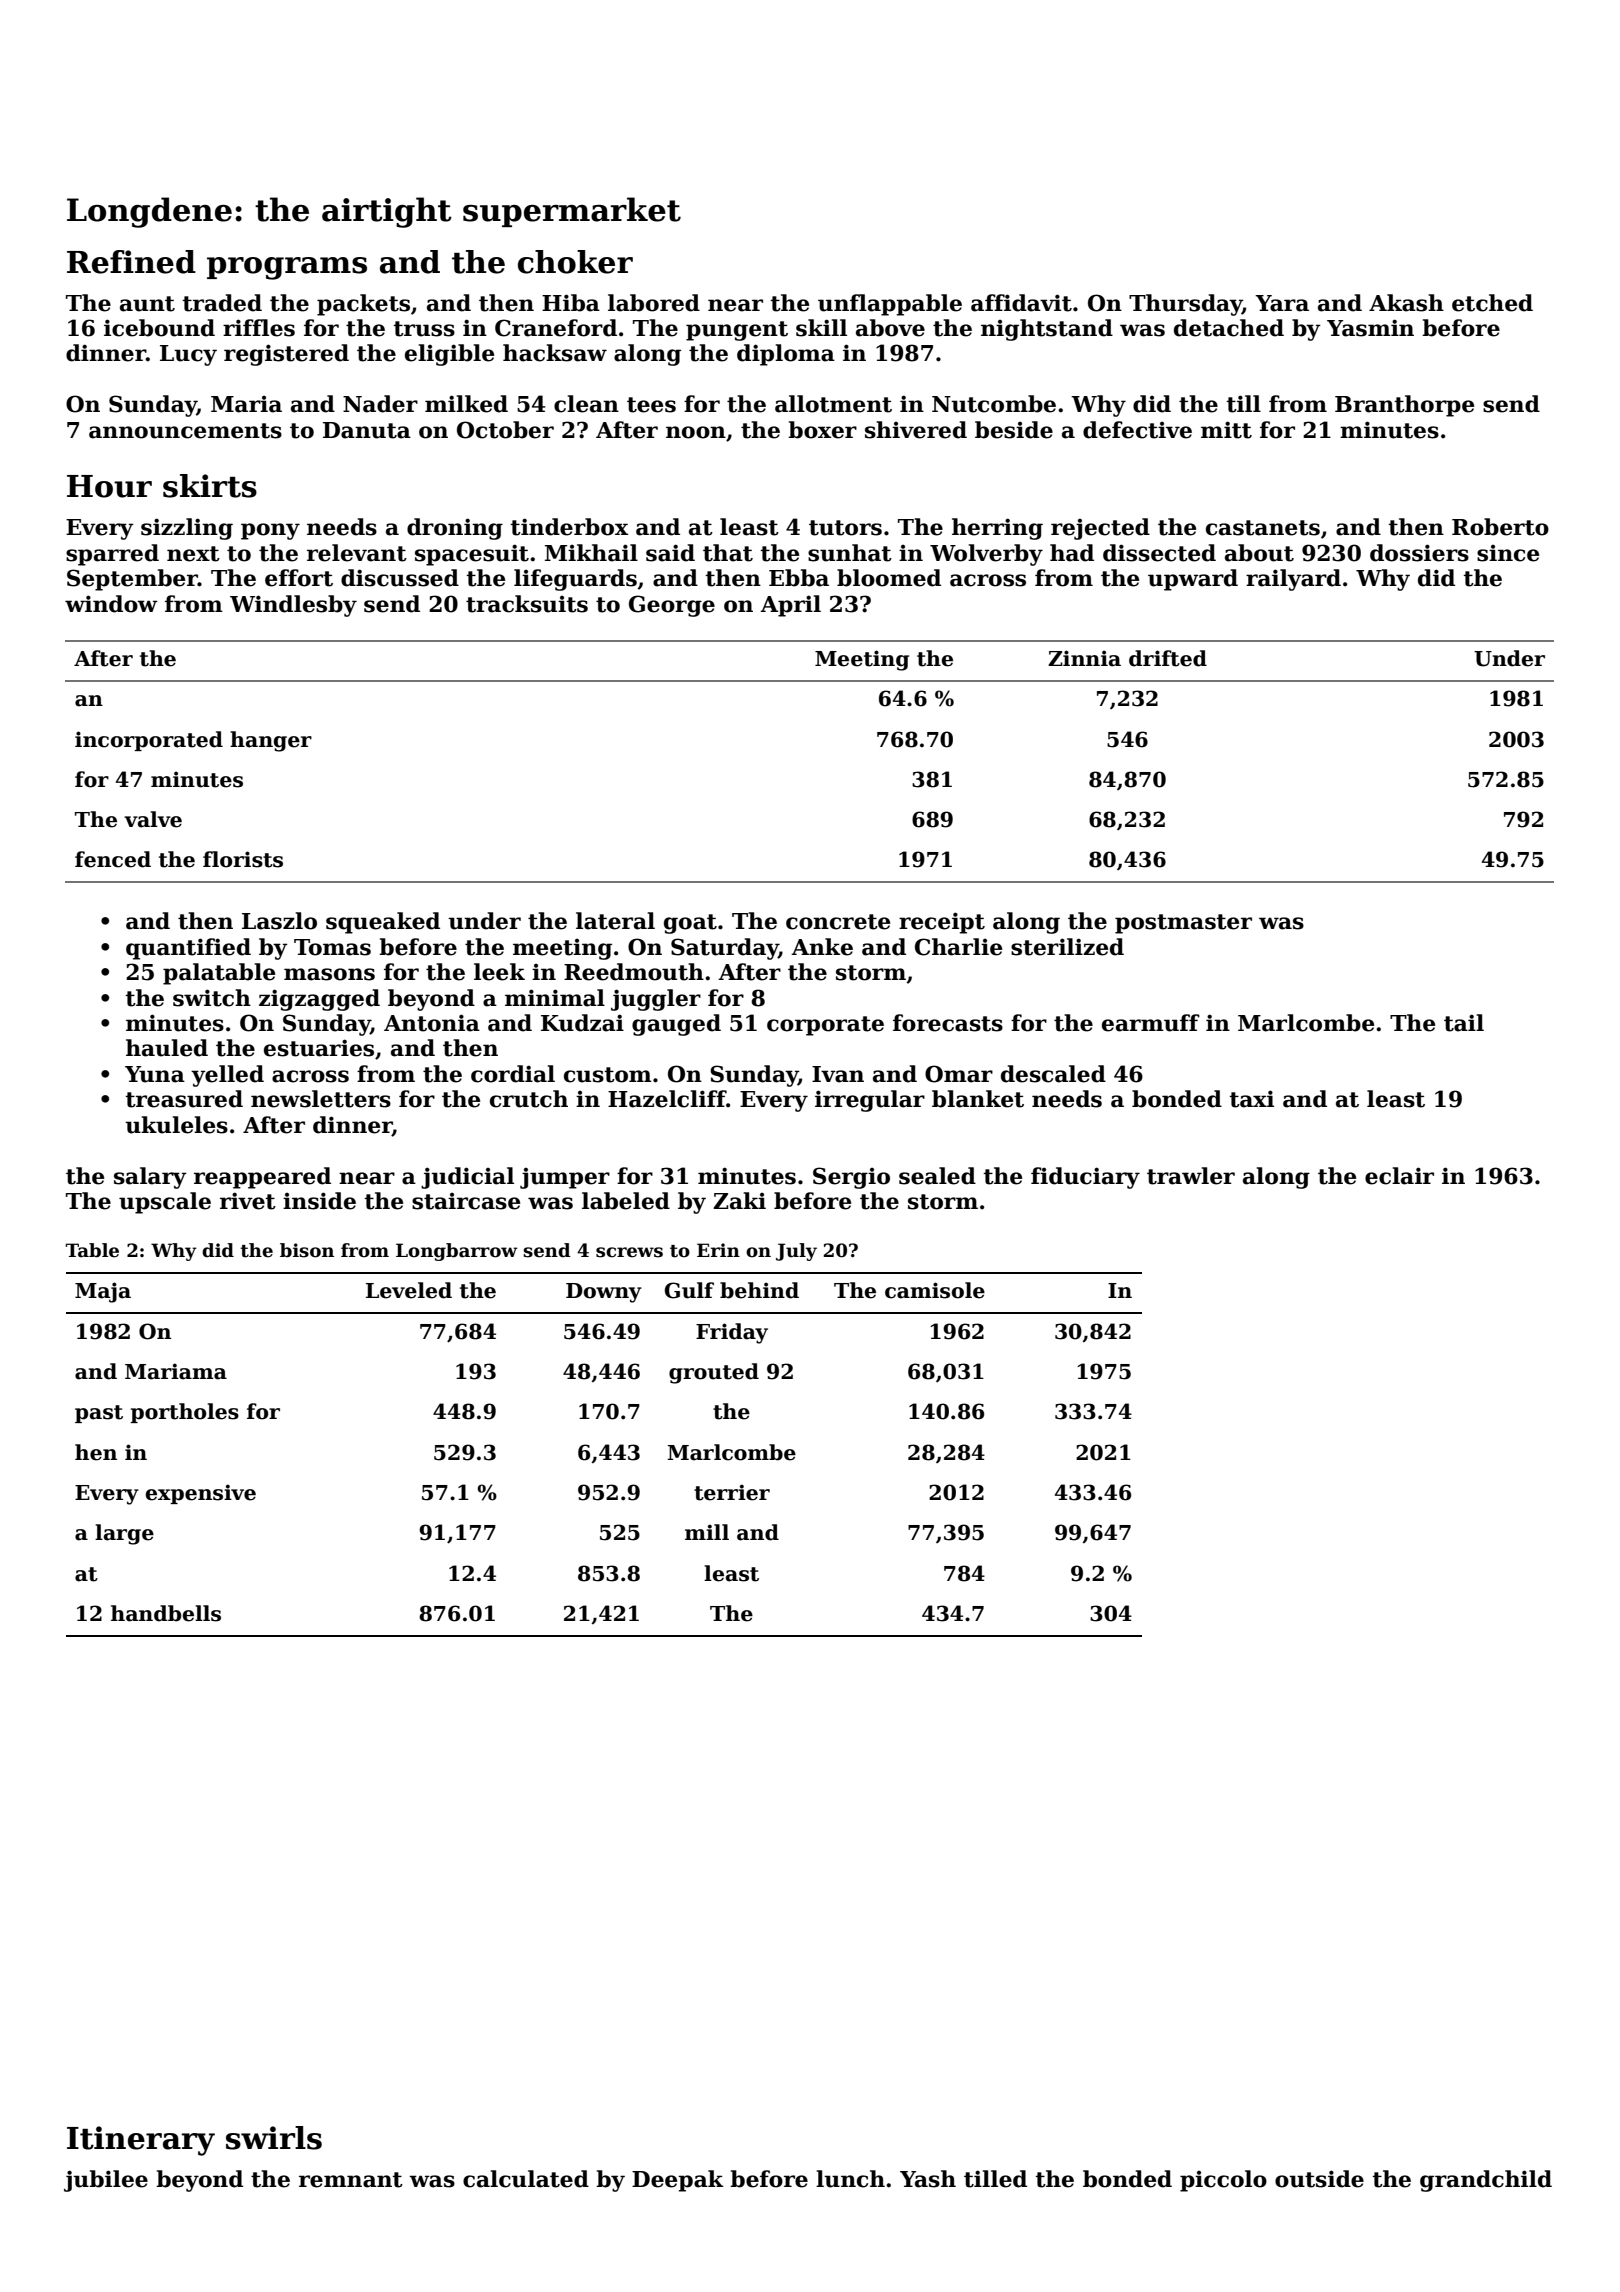 The width and height of the screenshot is (1620, 2292). I want to click on beside, so click(1014, 430).
